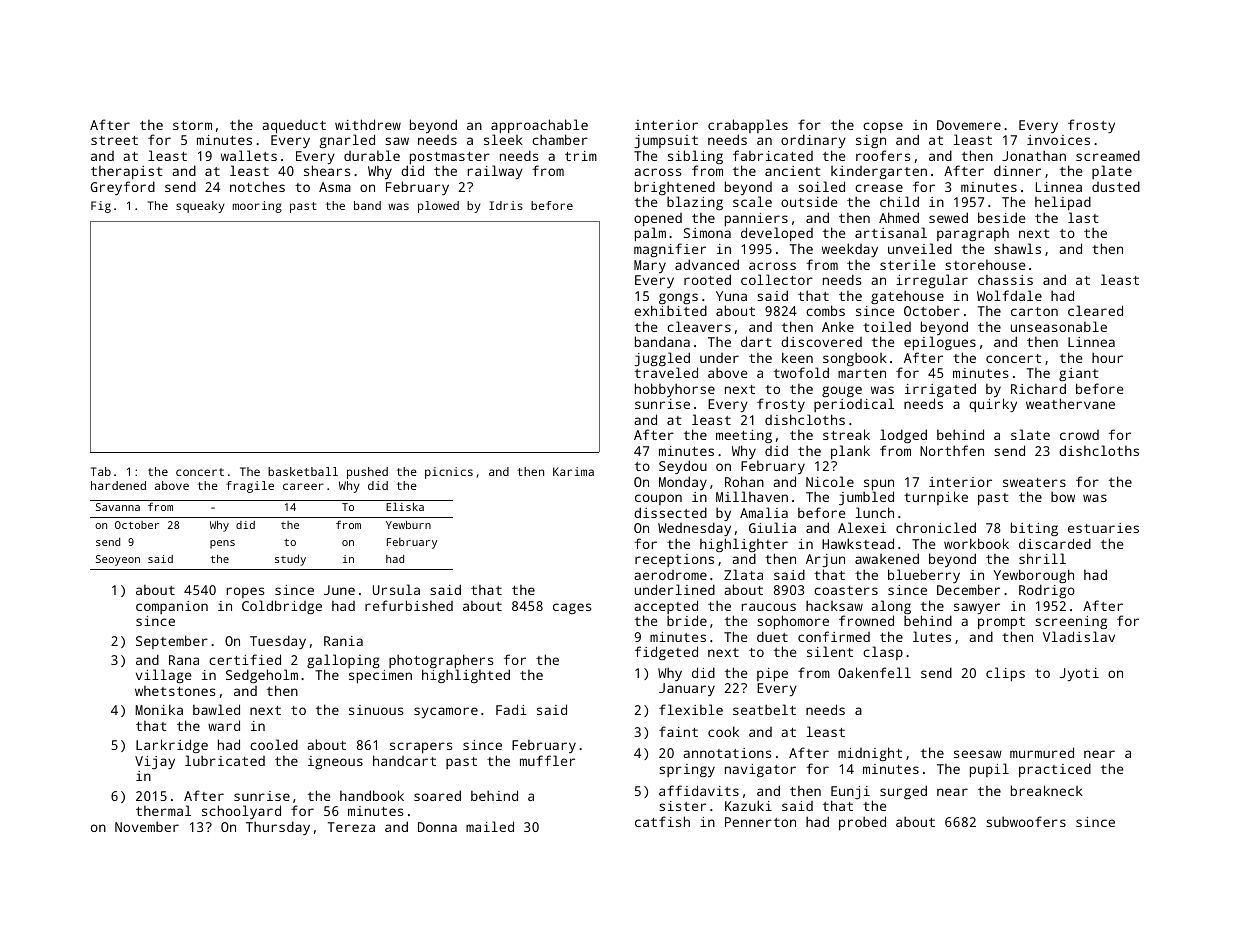  Describe the element at coordinates (650, 266) in the screenshot. I see `Mary` at that location.
